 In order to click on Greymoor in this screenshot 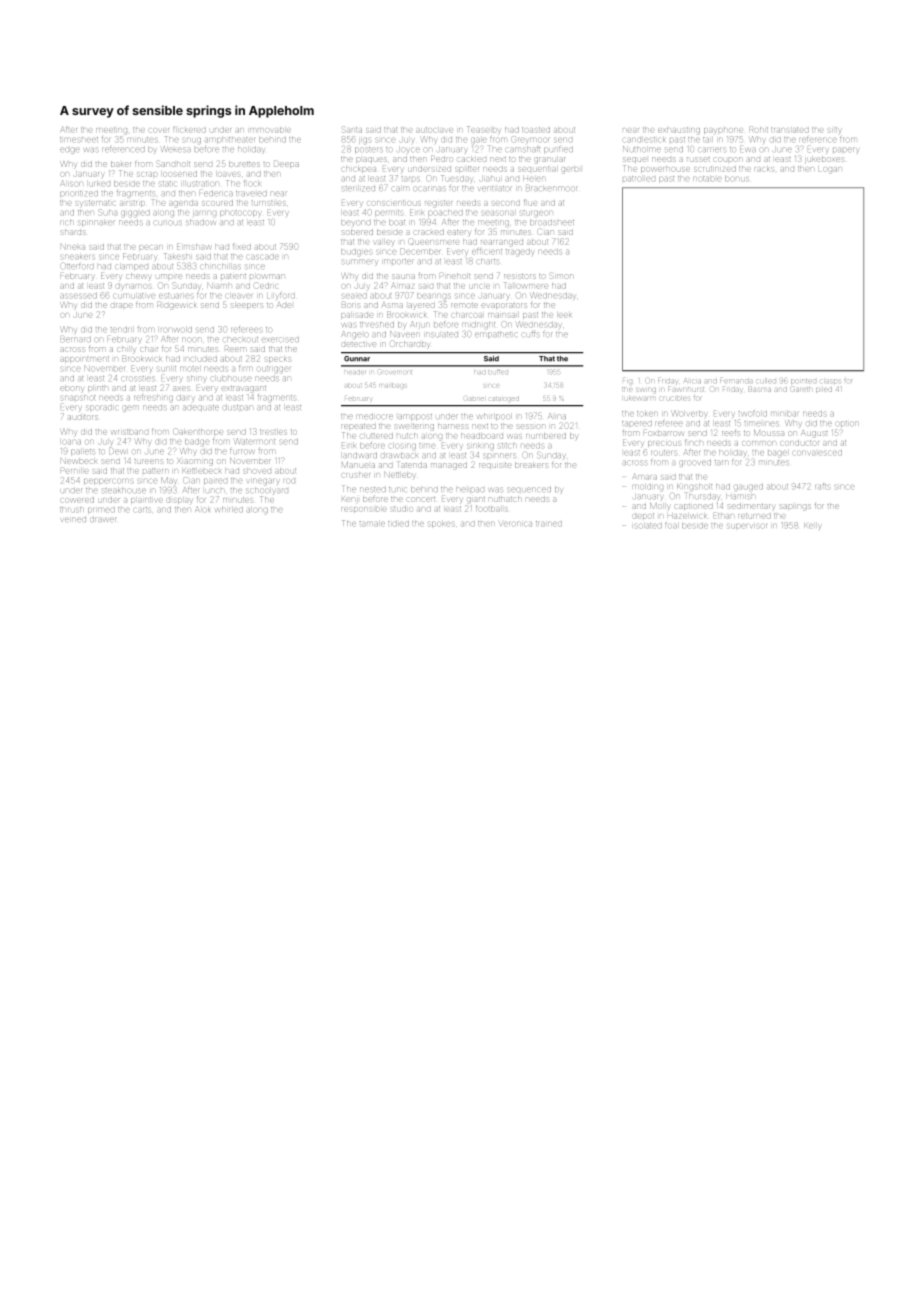, I will do `click(530, 139)`.
